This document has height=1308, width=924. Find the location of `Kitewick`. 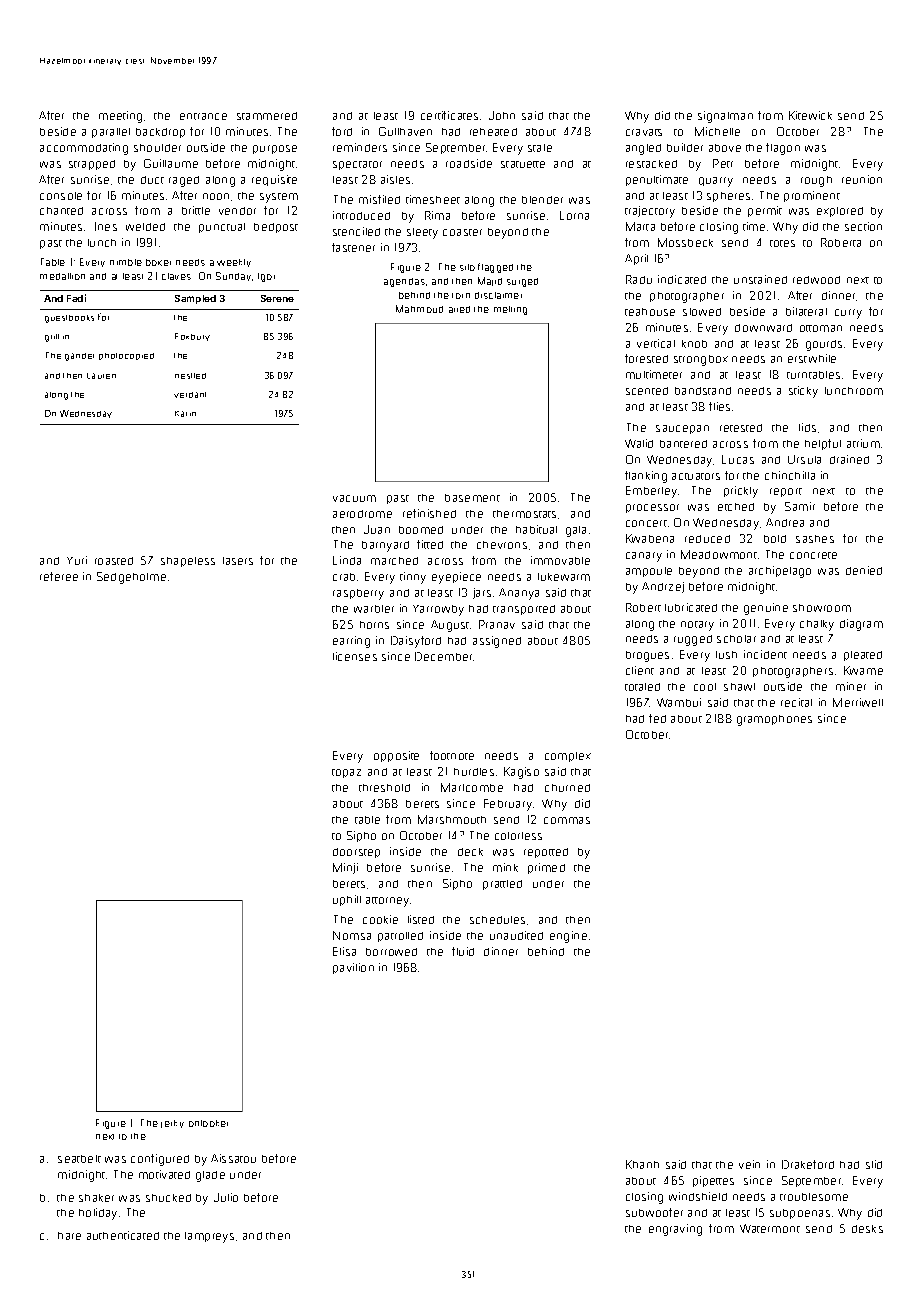

Kitewick is located at coordinates (810, 115).
